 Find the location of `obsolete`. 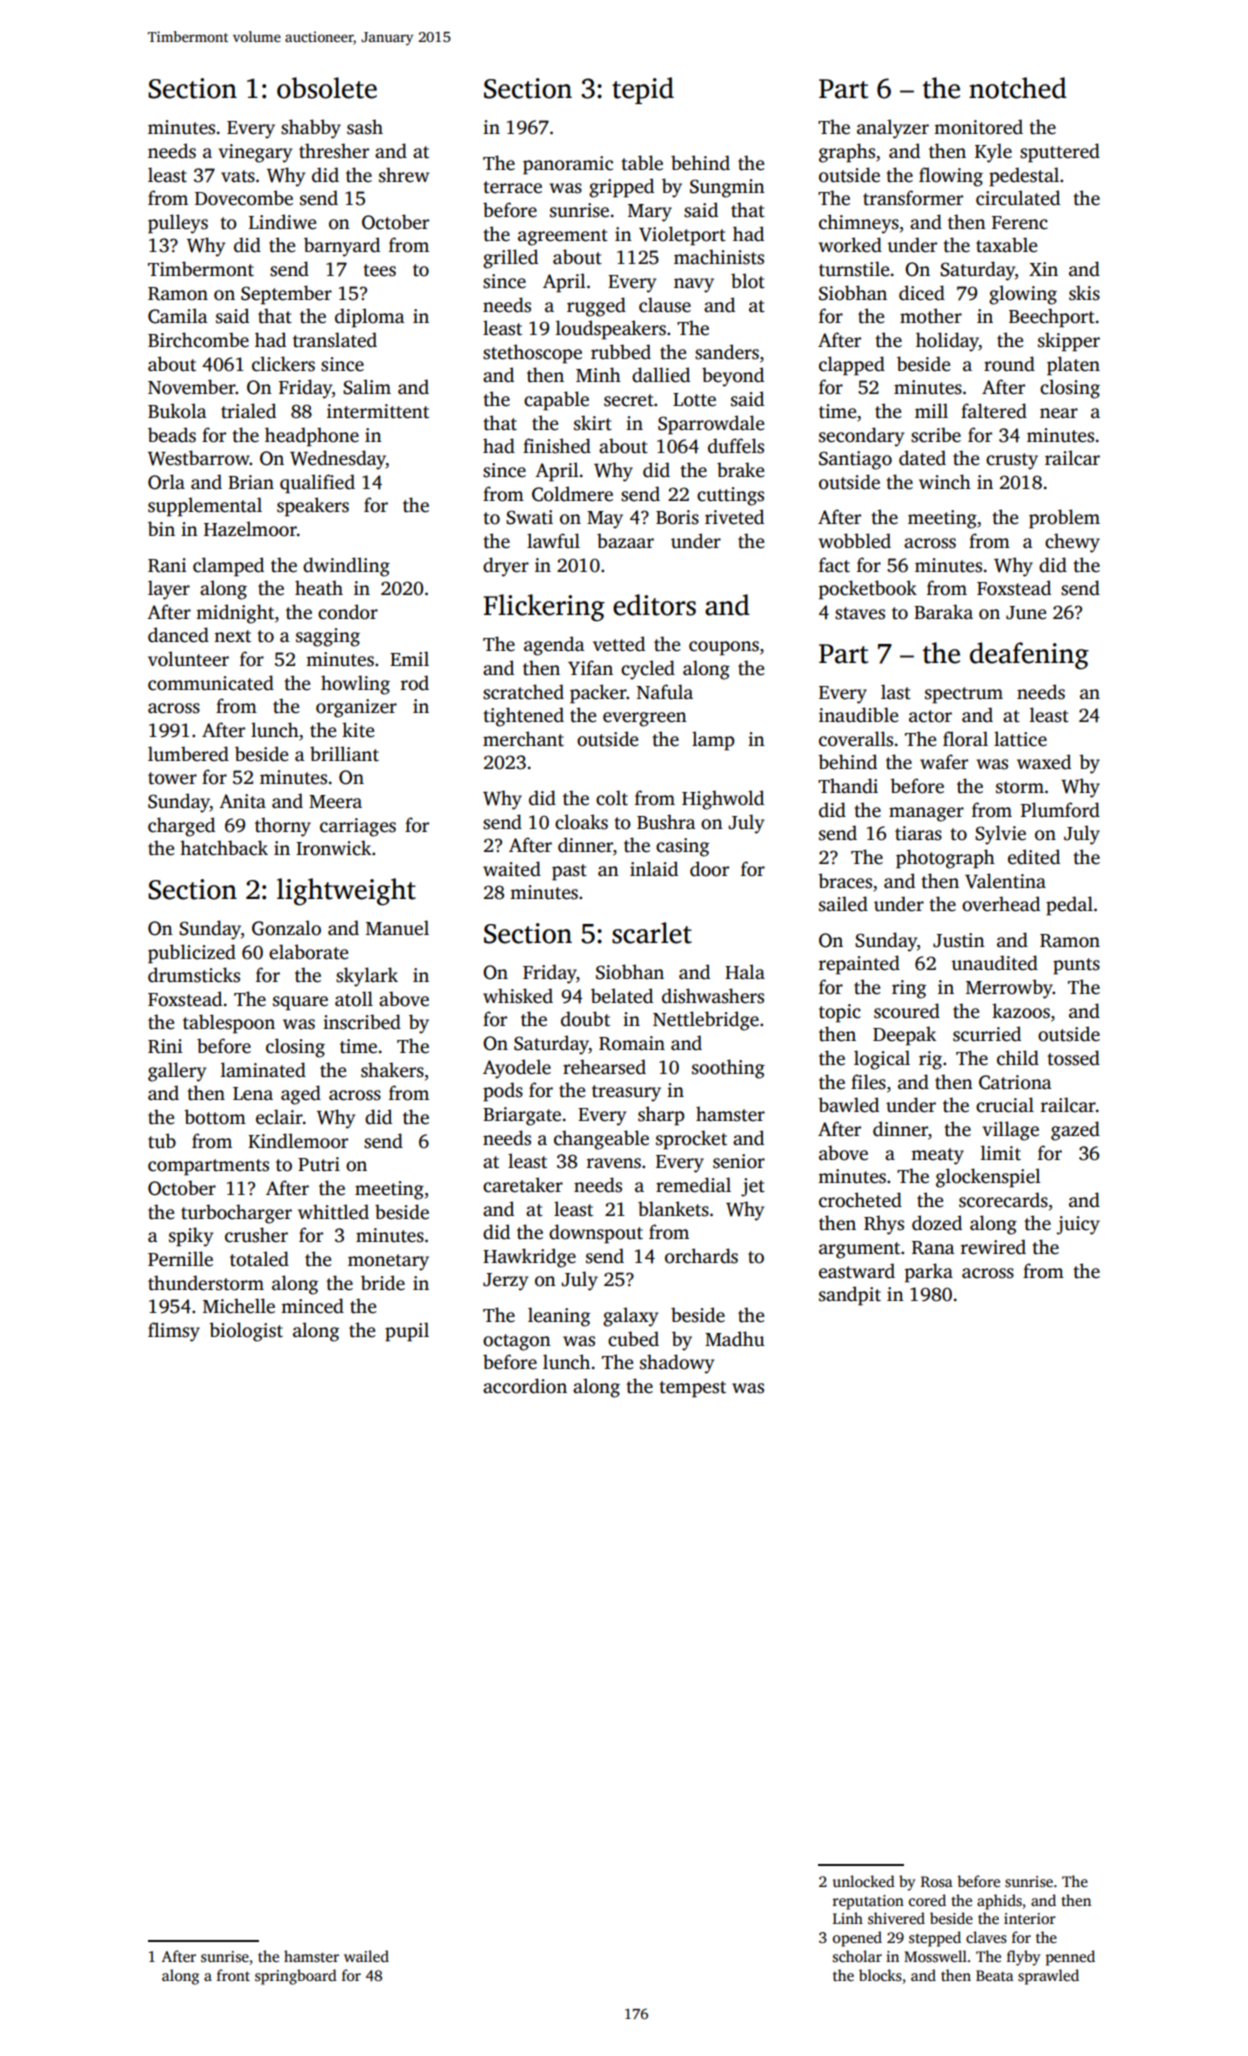

obsolete is located at coordinates (327, 88).
